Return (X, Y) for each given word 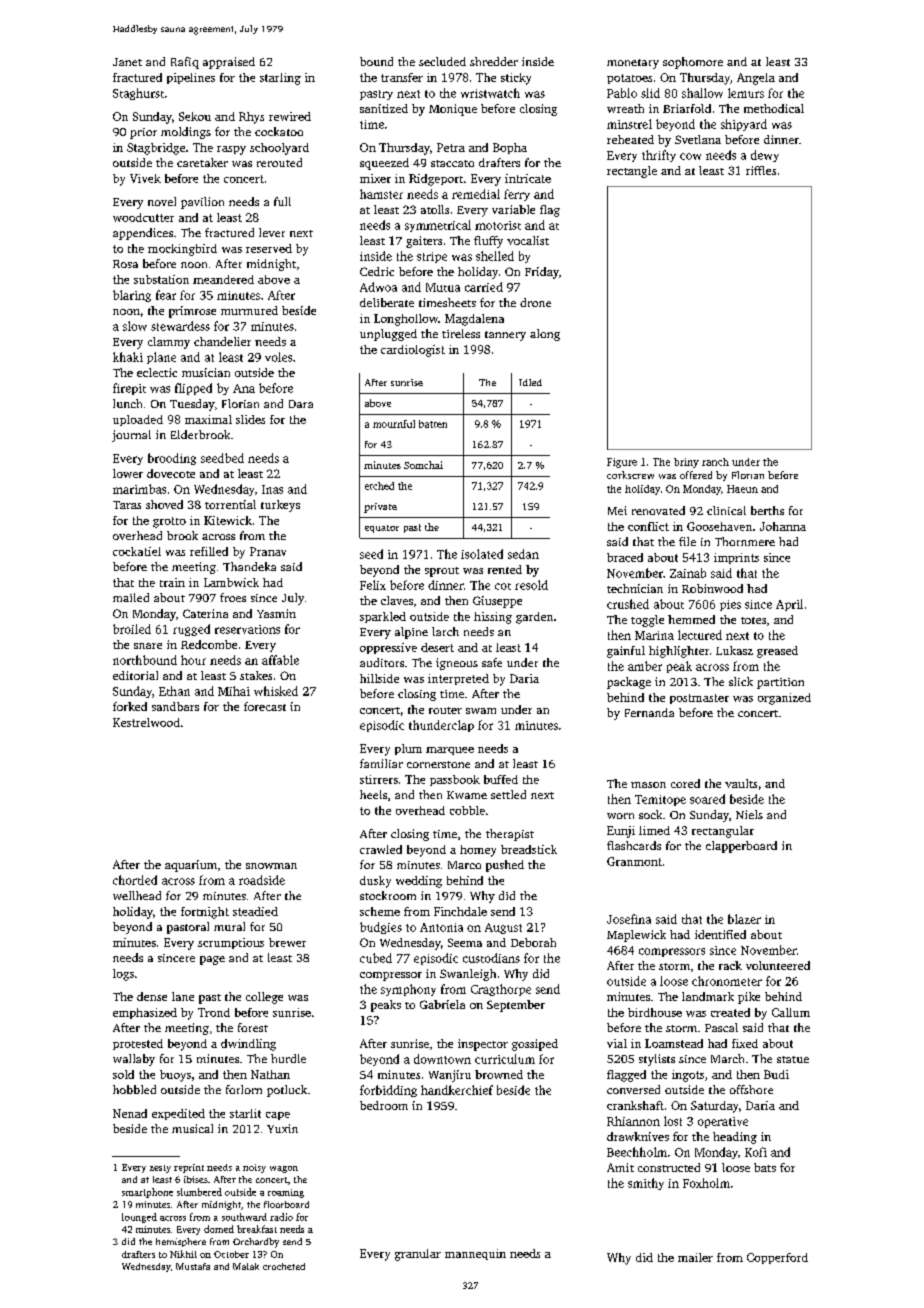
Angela (756, 79)
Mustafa (193, 1266)
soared (707, 799)
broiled (132, 629)
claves (397, 600)
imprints (736, 558)
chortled (135, 880)
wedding (419, 882)
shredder (494, 61)
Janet (127, 62)
